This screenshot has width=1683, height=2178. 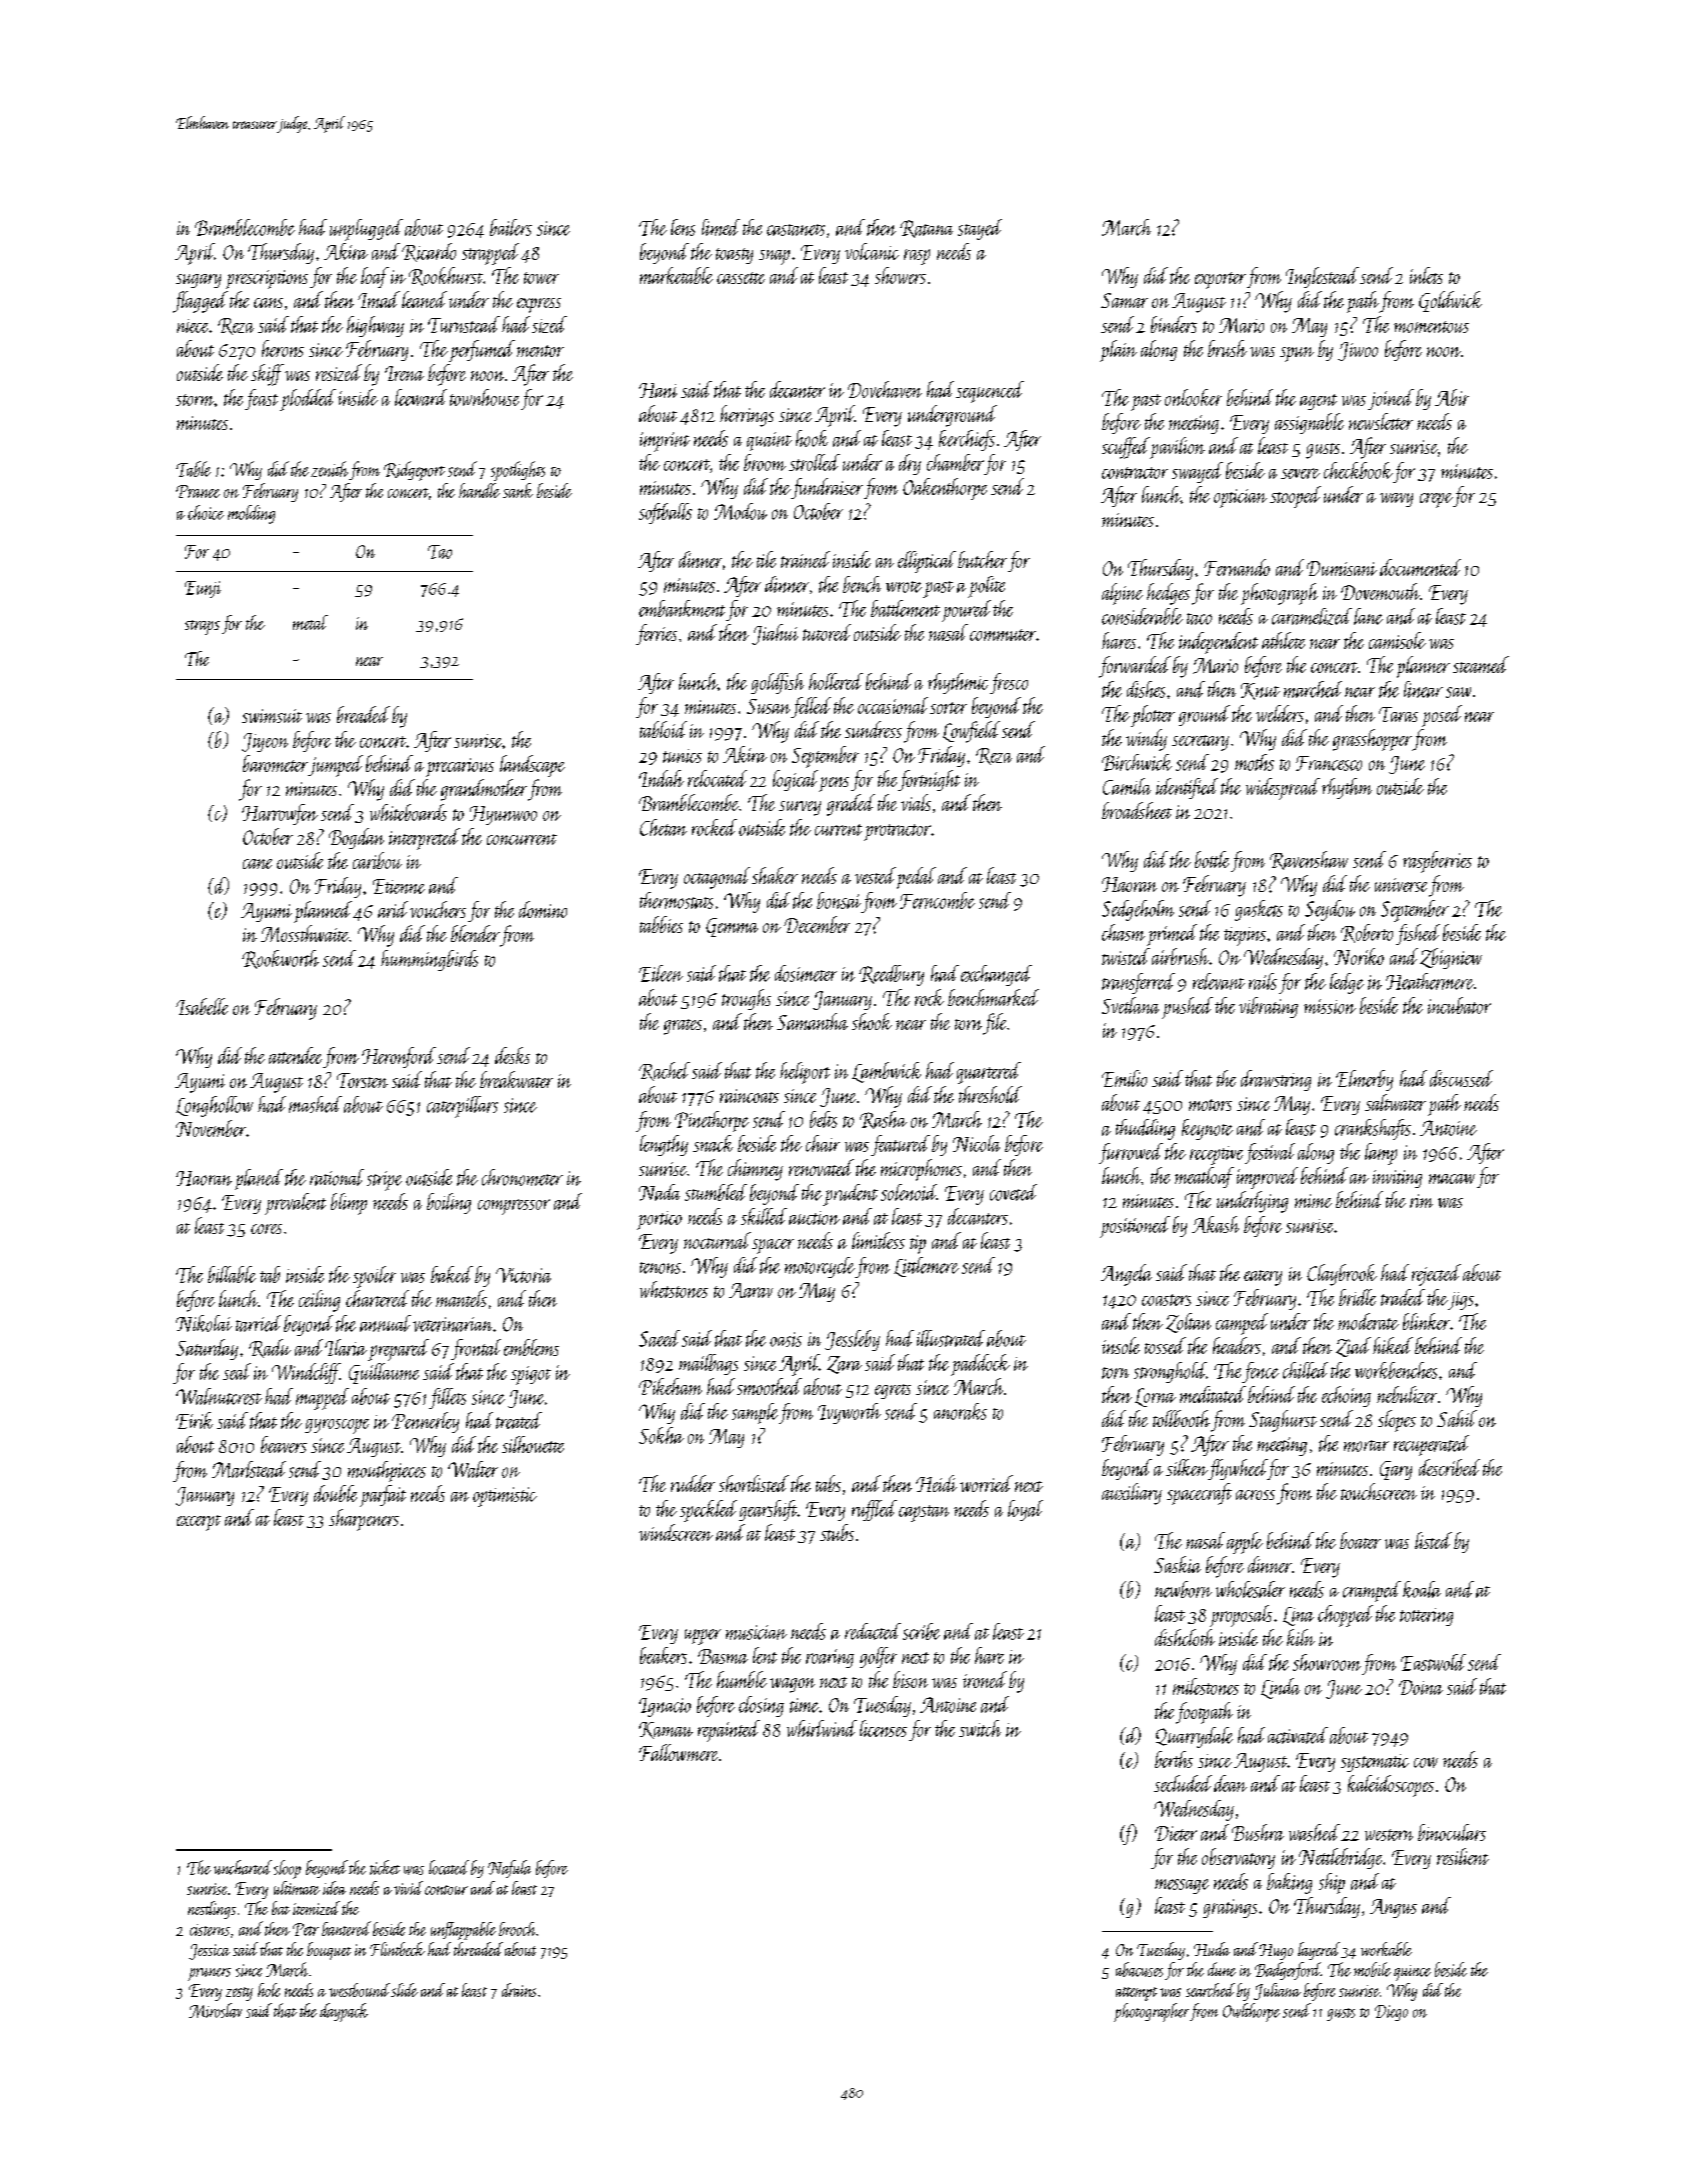 What do you see at coordinates (1330, 910) in the screenshot?
I see `Seydou` at bounding box center [1330, 910].
